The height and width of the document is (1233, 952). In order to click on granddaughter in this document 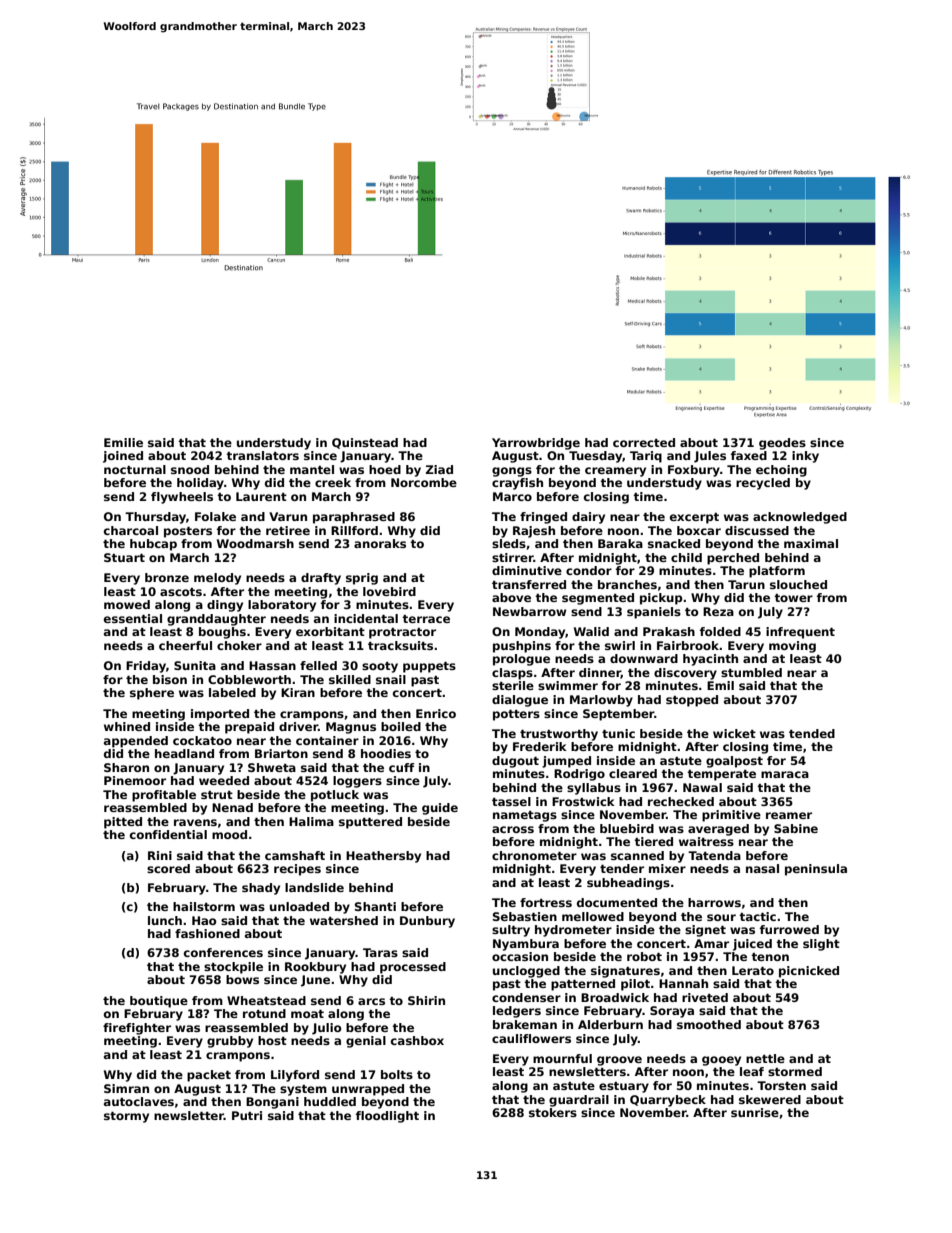, I will do `click(216, 620)`.
